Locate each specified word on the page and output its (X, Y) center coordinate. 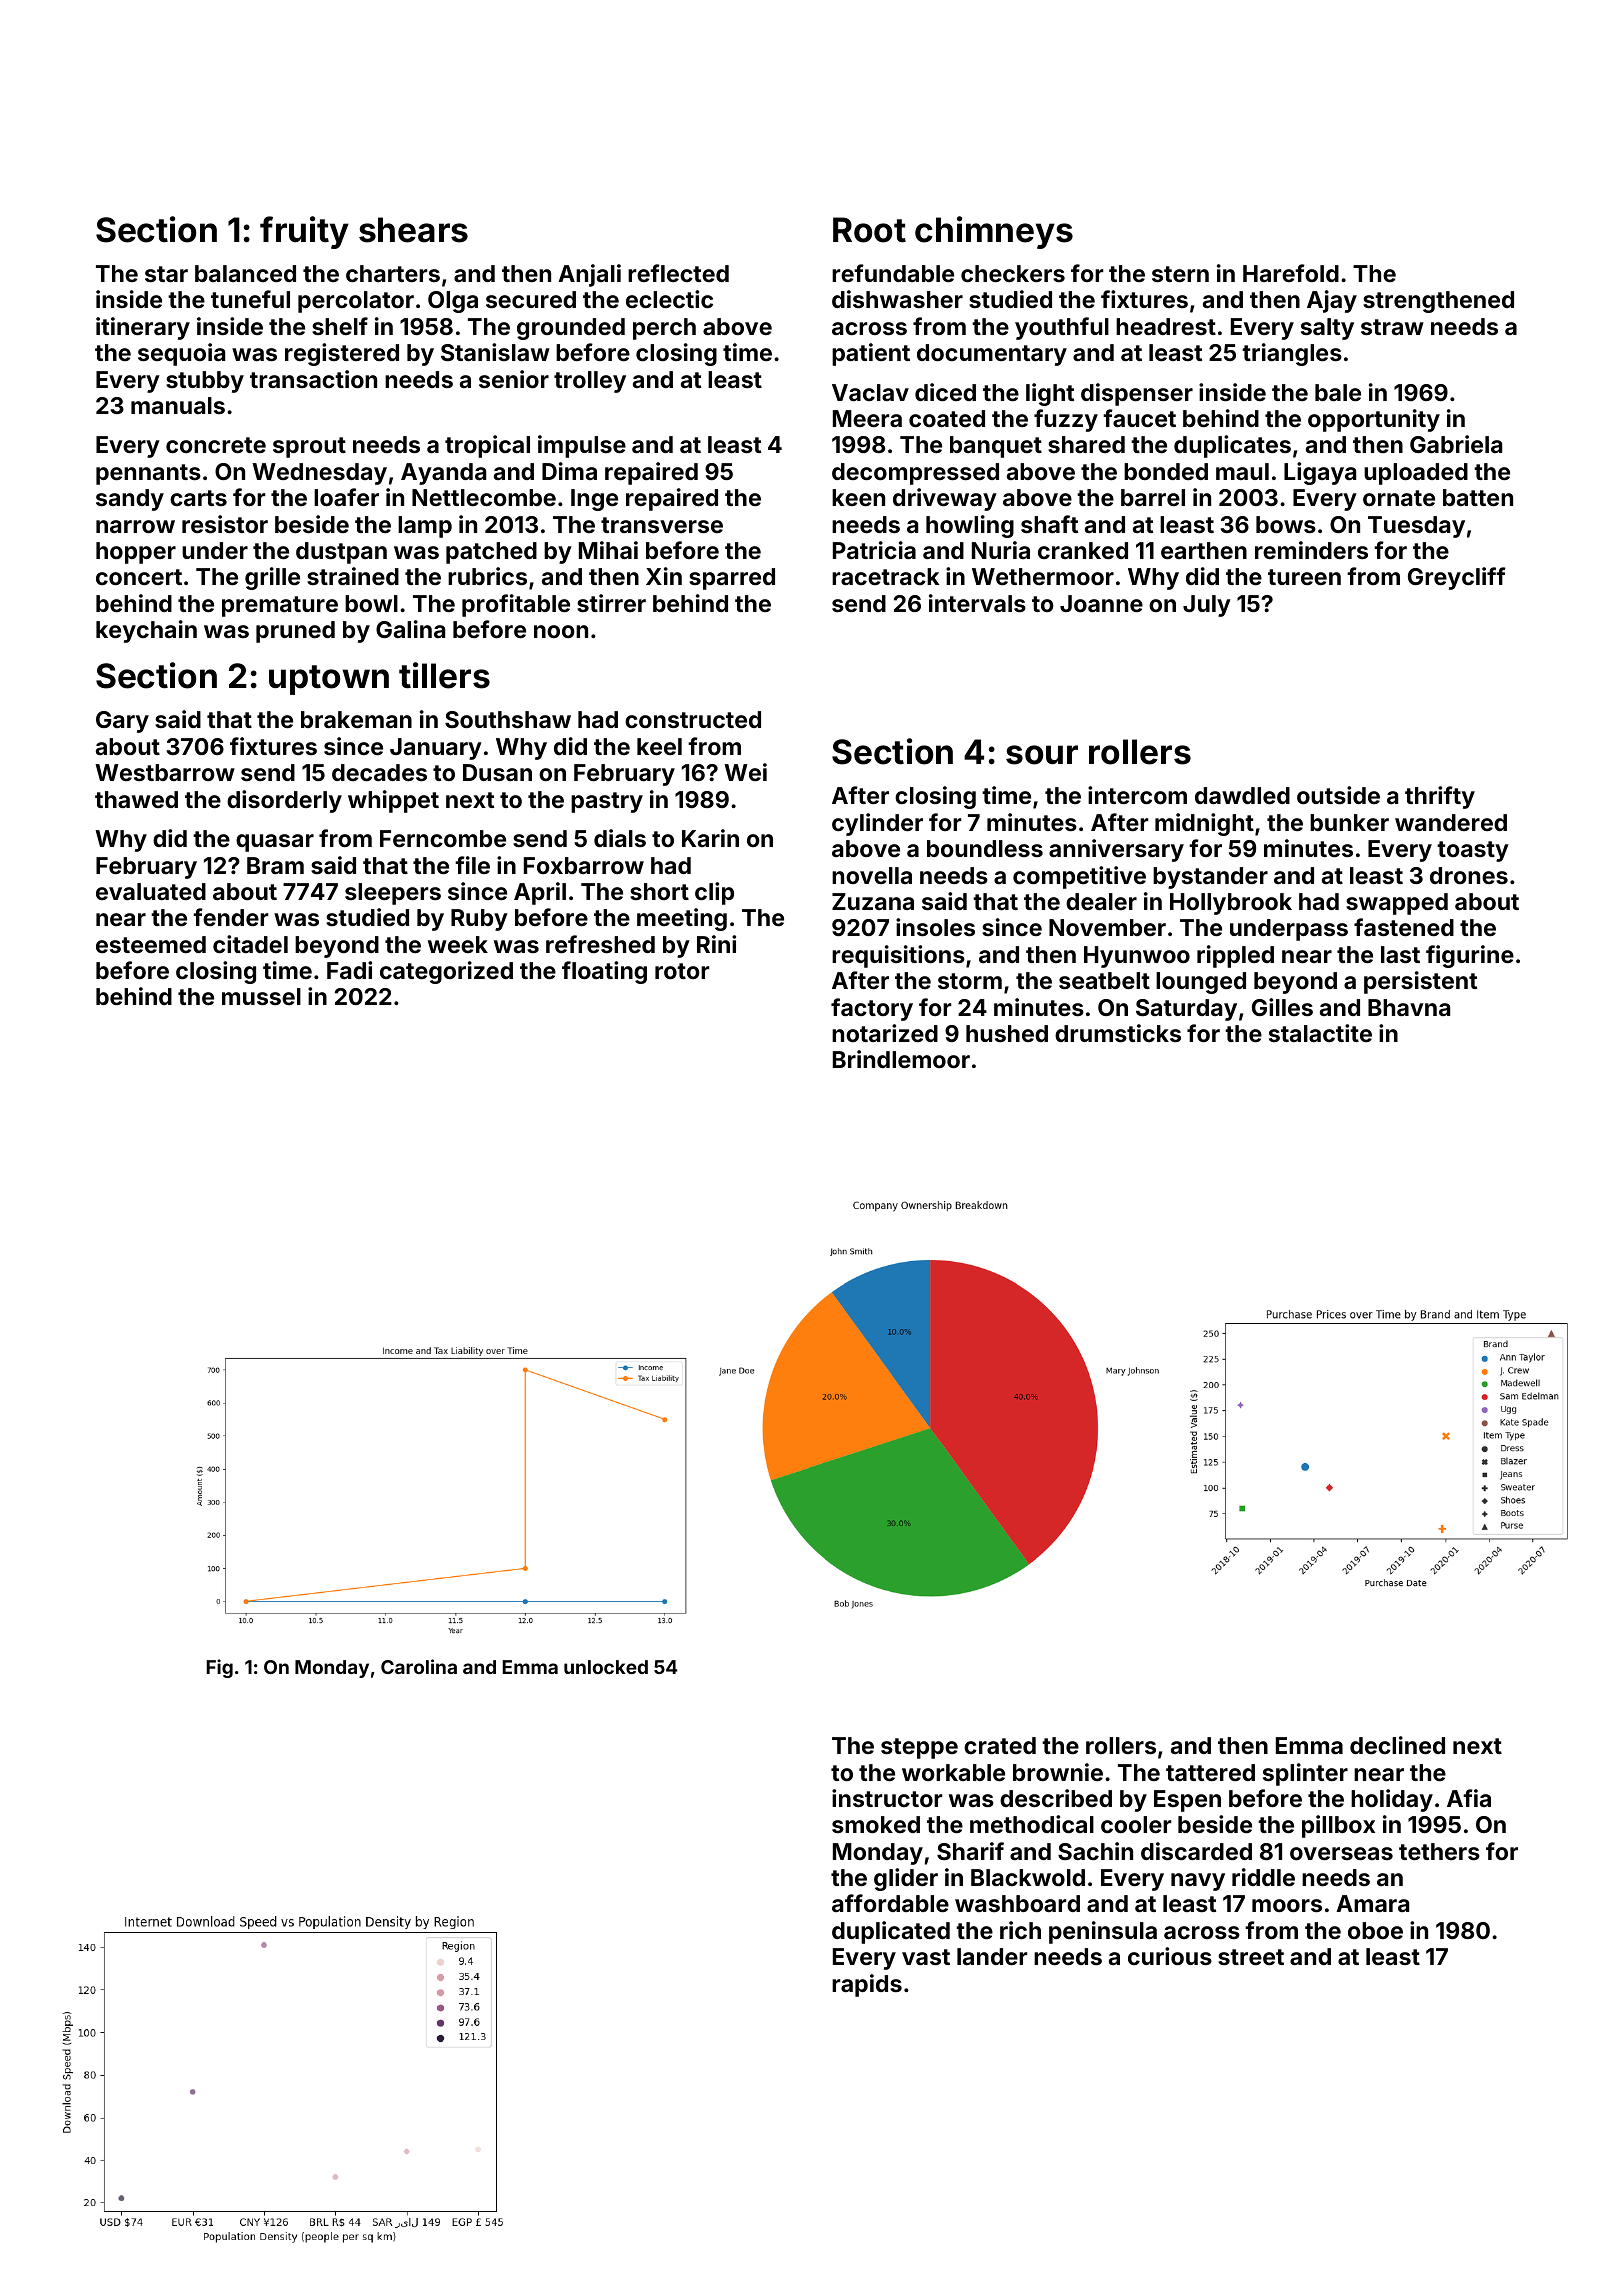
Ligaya (1320, 473)
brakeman (356, 719)
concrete (216, 445)
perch (664, 329)
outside (1338, 795)
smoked (876, 1824)
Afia (1469, 1798)
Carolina (419, 1666)
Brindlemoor (901, 1059)
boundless (985, 848)
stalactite (1320, 1033)
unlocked (606, 1667)
